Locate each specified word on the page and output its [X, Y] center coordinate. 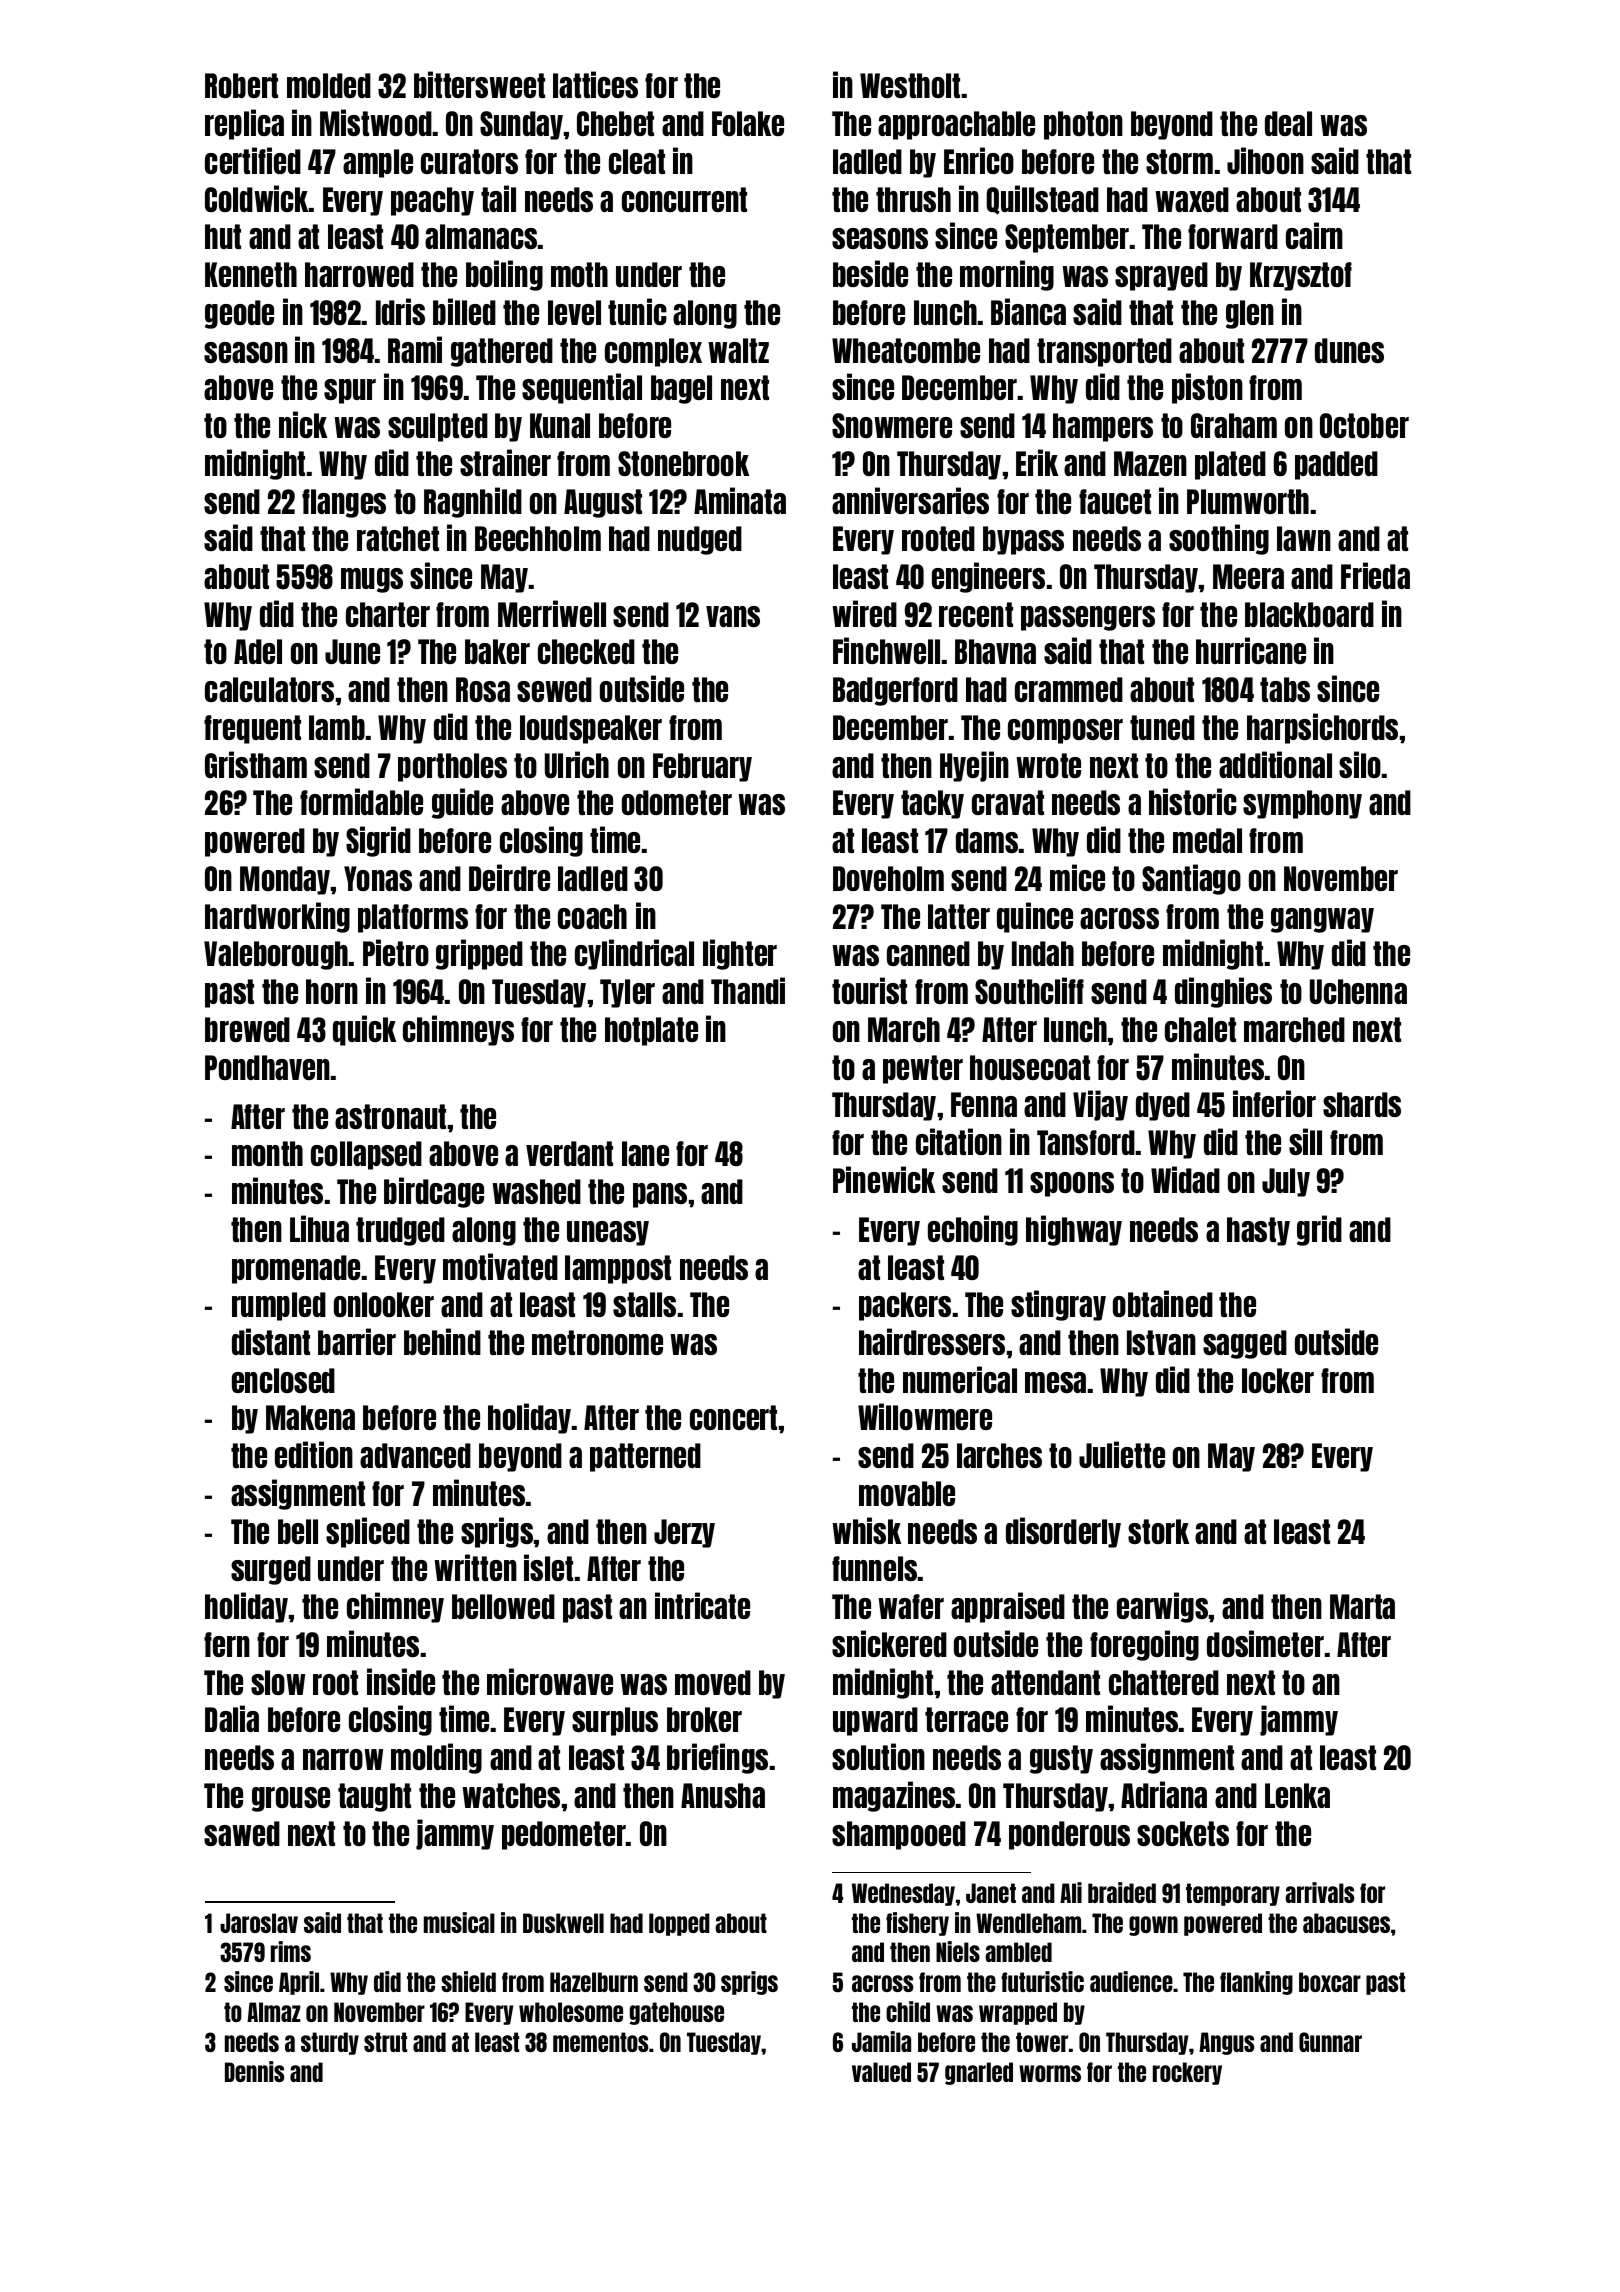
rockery [1187, 2073]
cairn [1314, 235]
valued [881, 2072]
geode [239, 314]
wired [864, 613]
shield [468, 1981]
